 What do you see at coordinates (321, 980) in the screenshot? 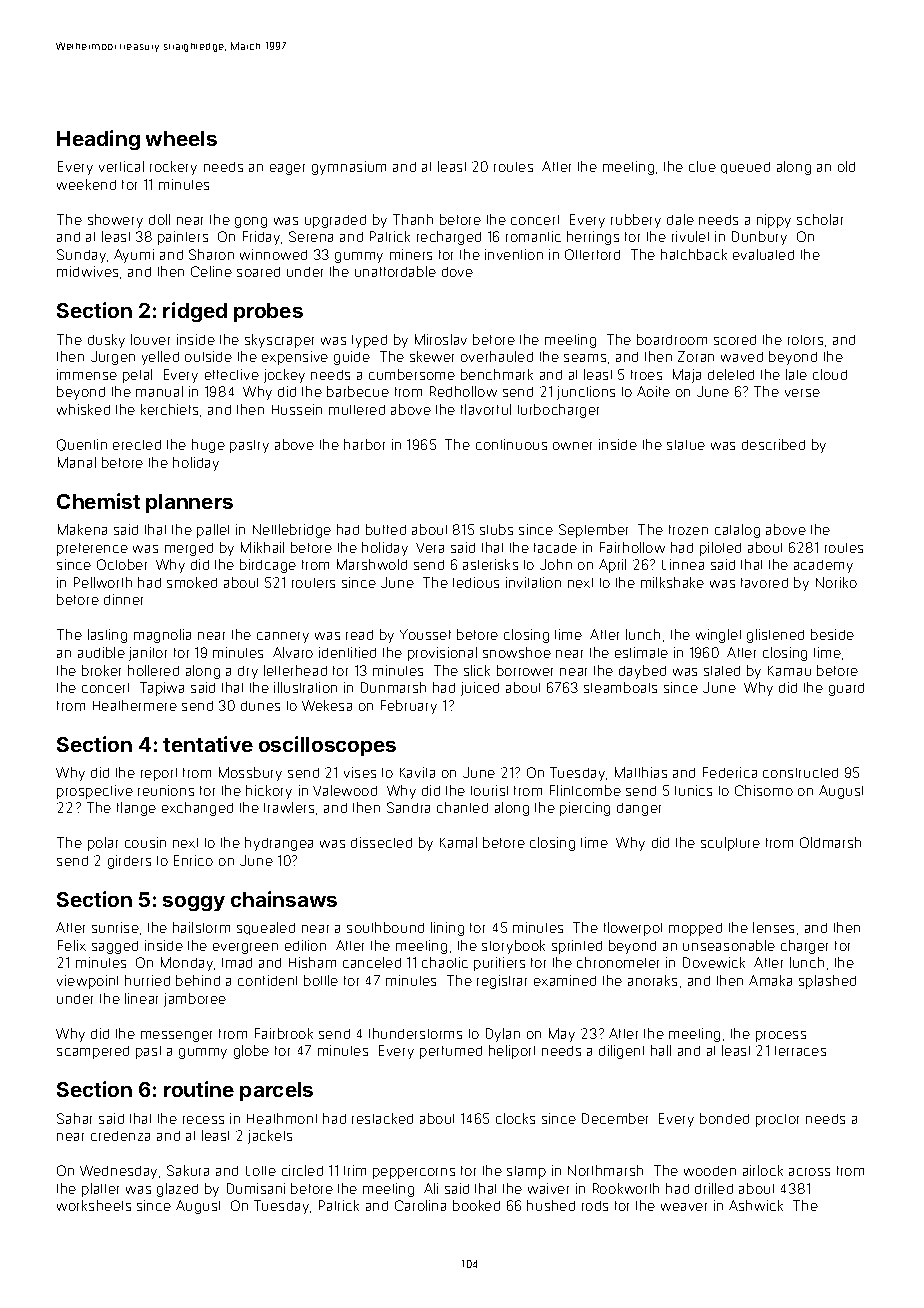
I see `bottle` at bounding box center [321, 980].
